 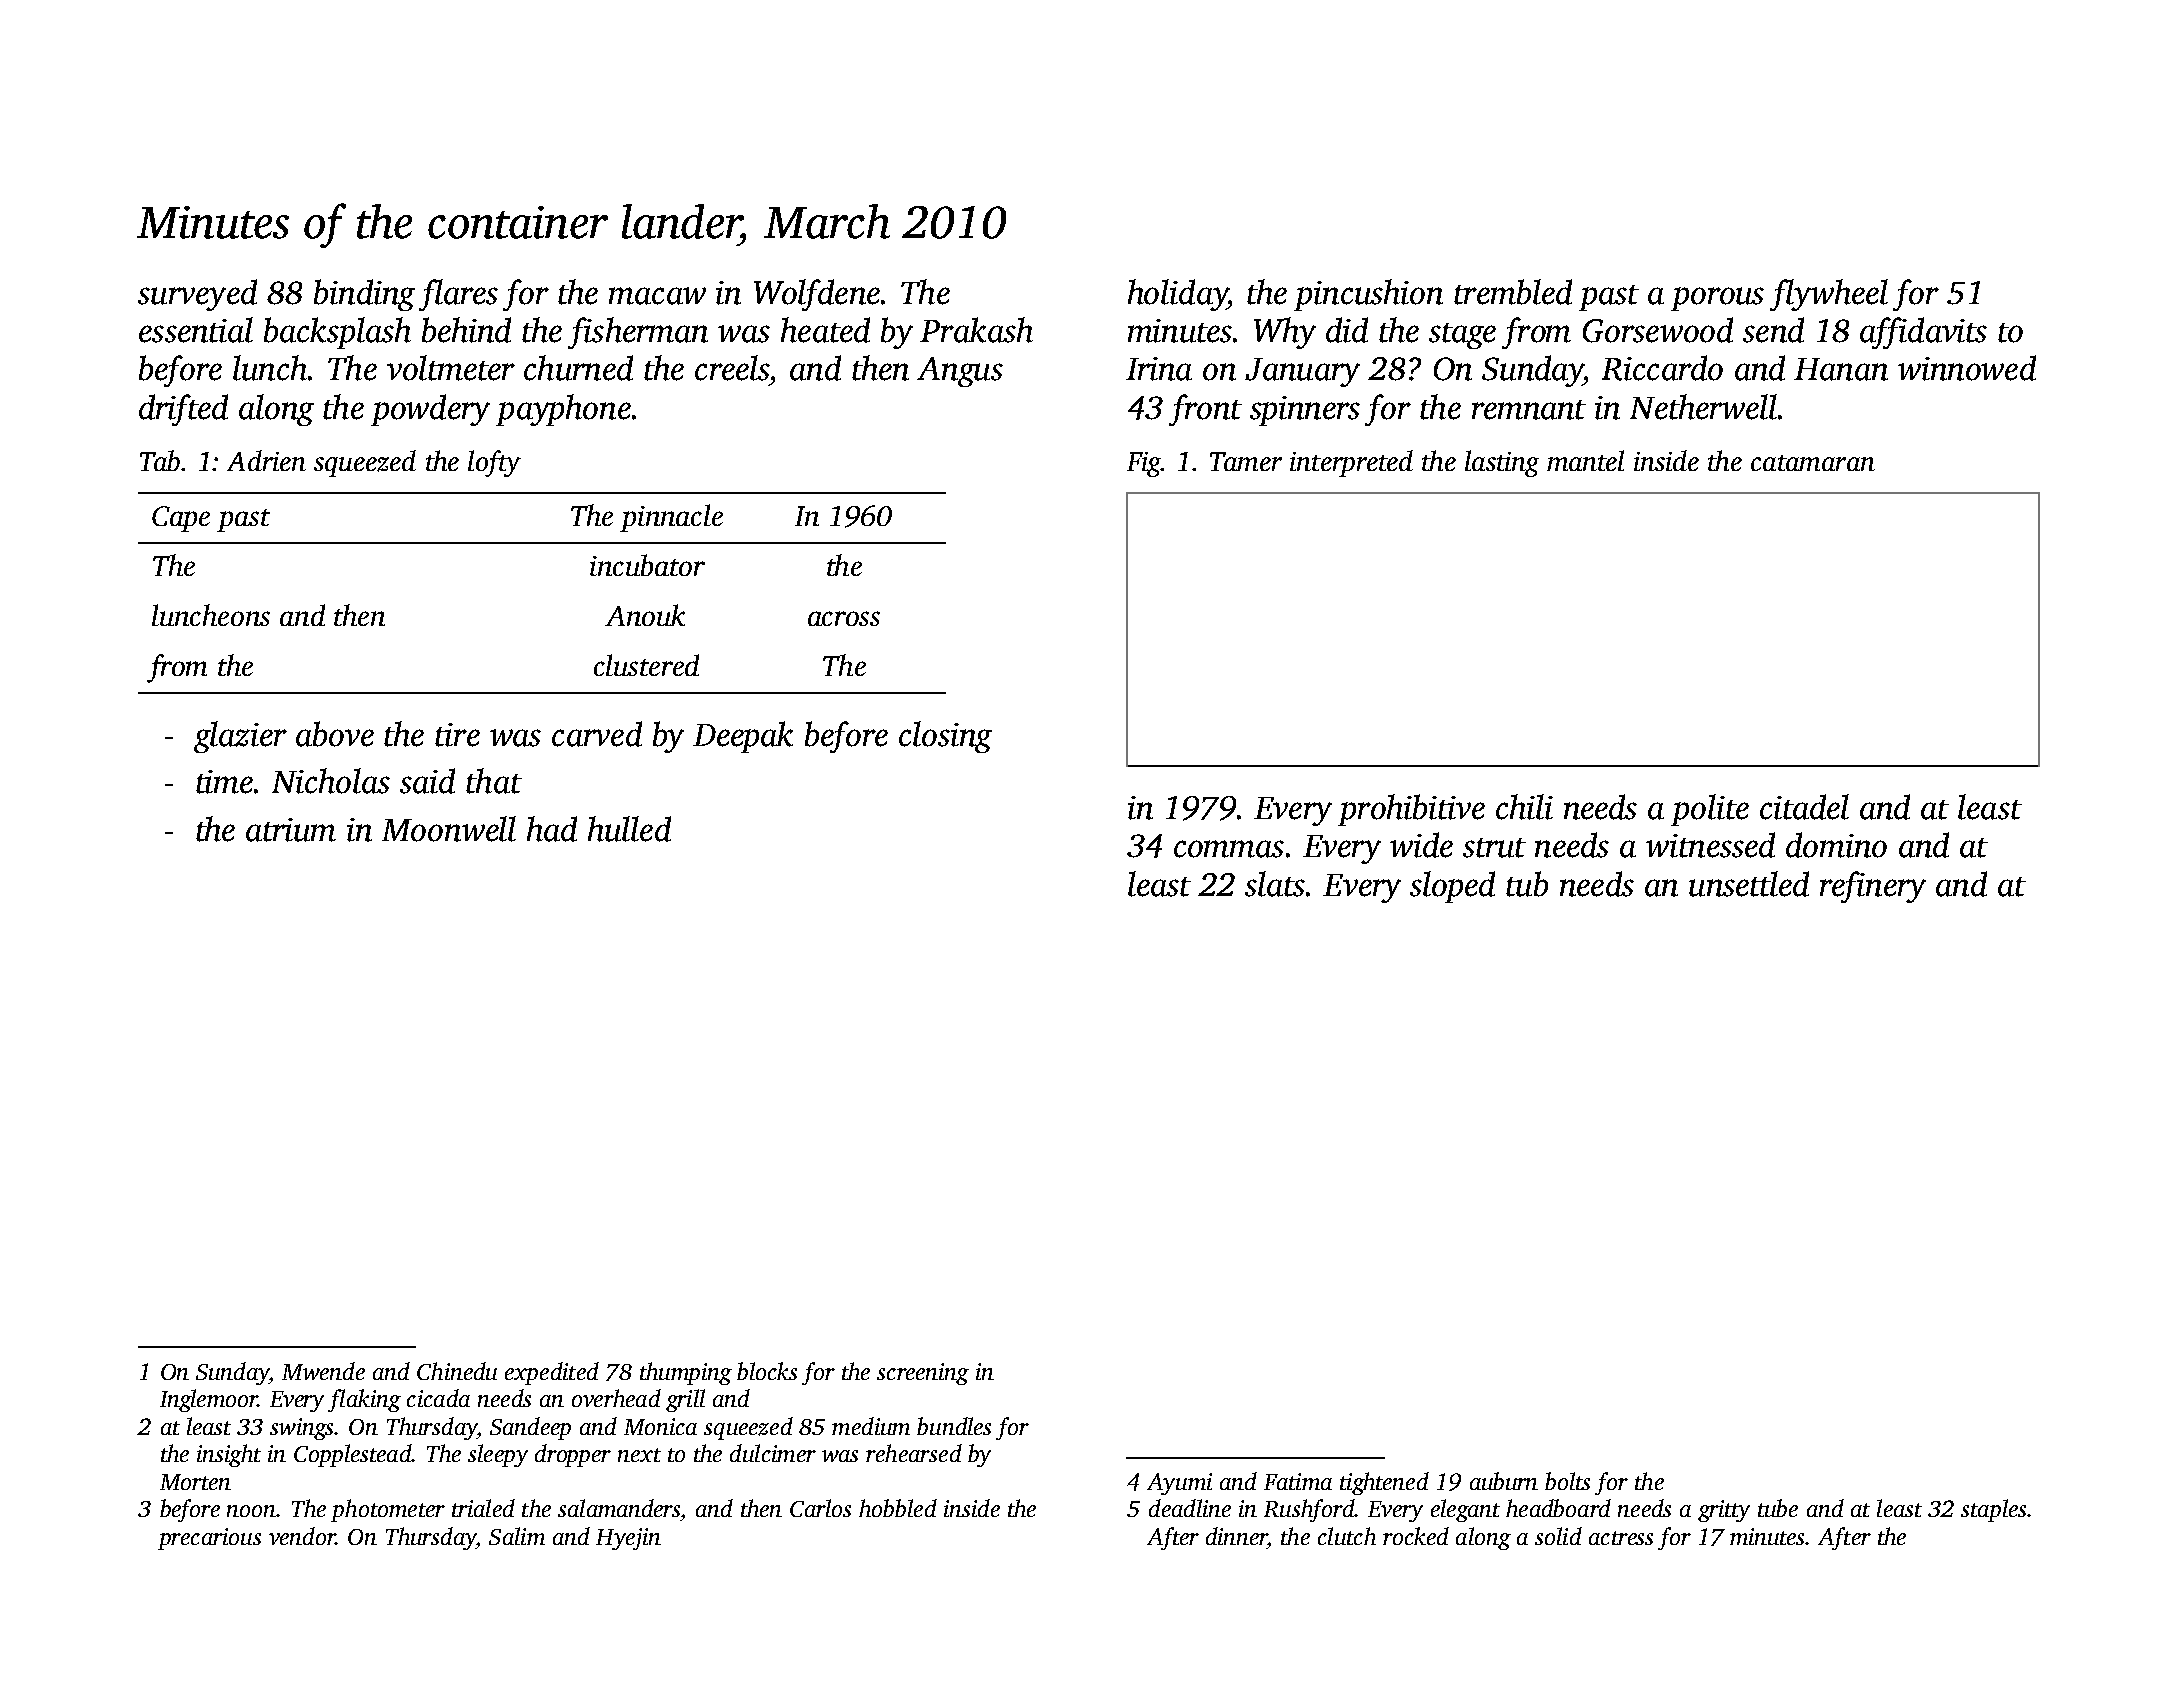 I want to click on slats, so click(x=1275, y=884).
